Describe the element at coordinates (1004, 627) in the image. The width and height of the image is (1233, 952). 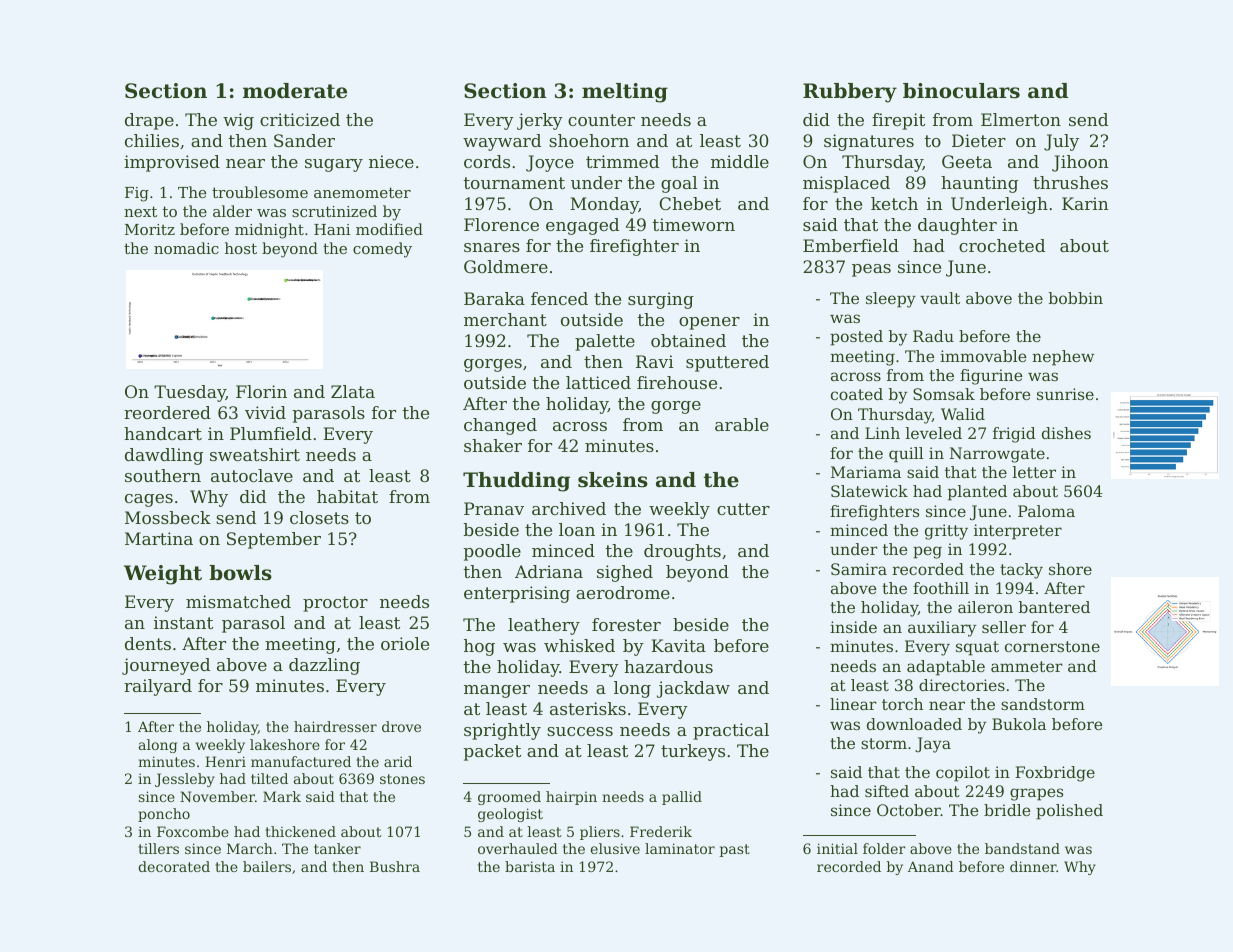
I see `seller` at that location.
